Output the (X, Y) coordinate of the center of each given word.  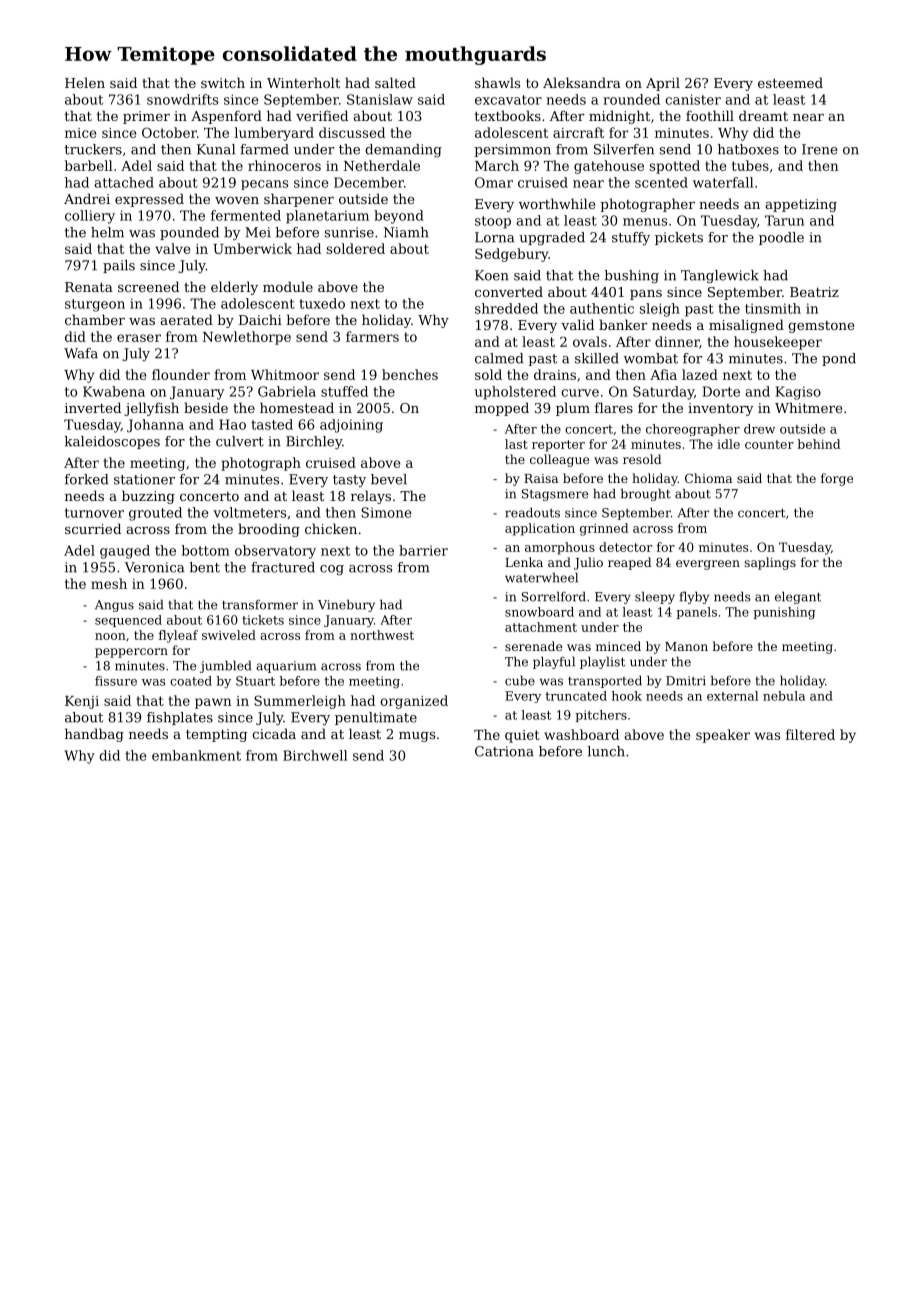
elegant (798, 597)
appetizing (801, 205)
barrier (423, 550)
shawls (497, 82)
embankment (196, 755)
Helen (85, 82)
